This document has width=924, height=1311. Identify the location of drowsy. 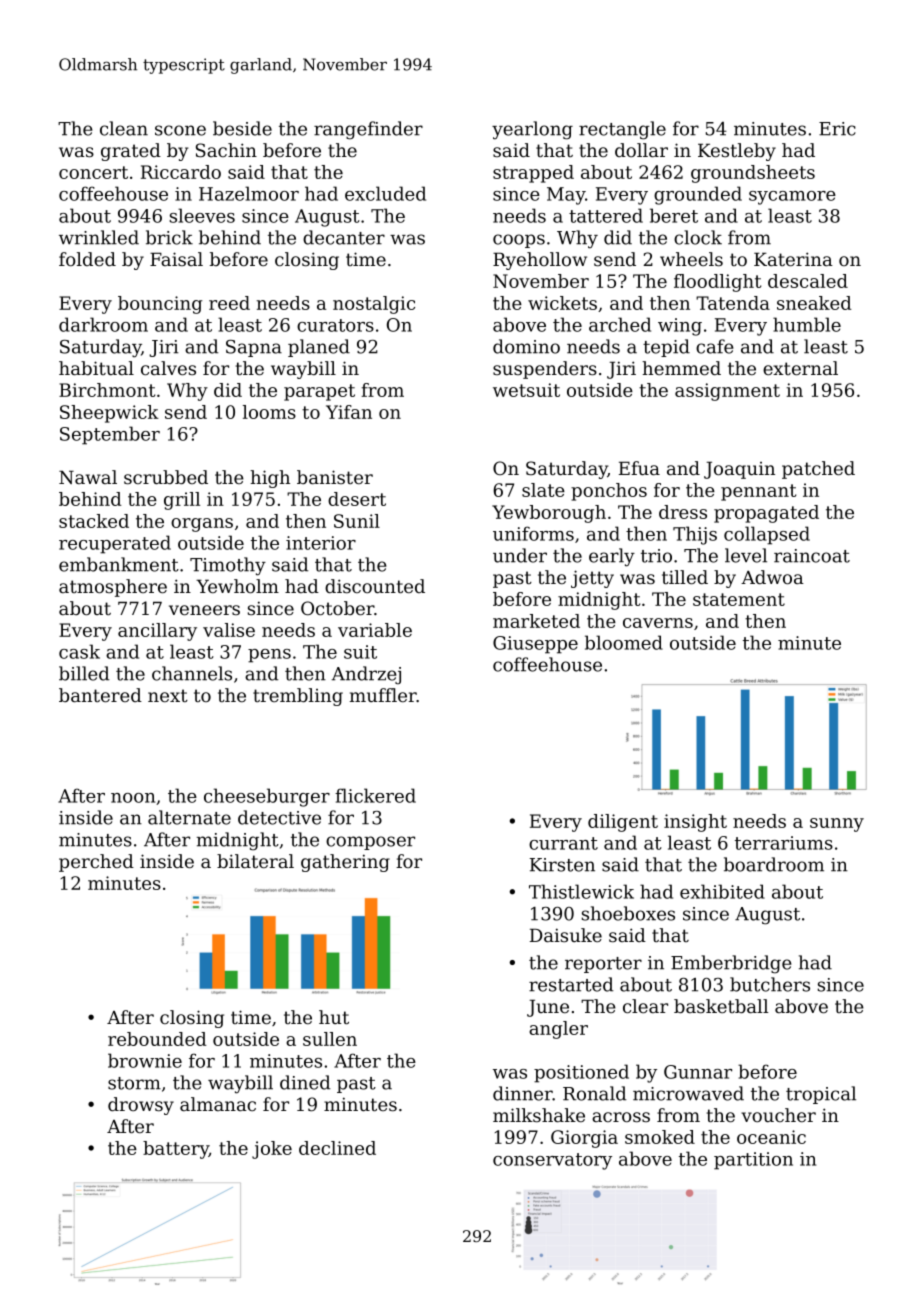
(141, 1106).
